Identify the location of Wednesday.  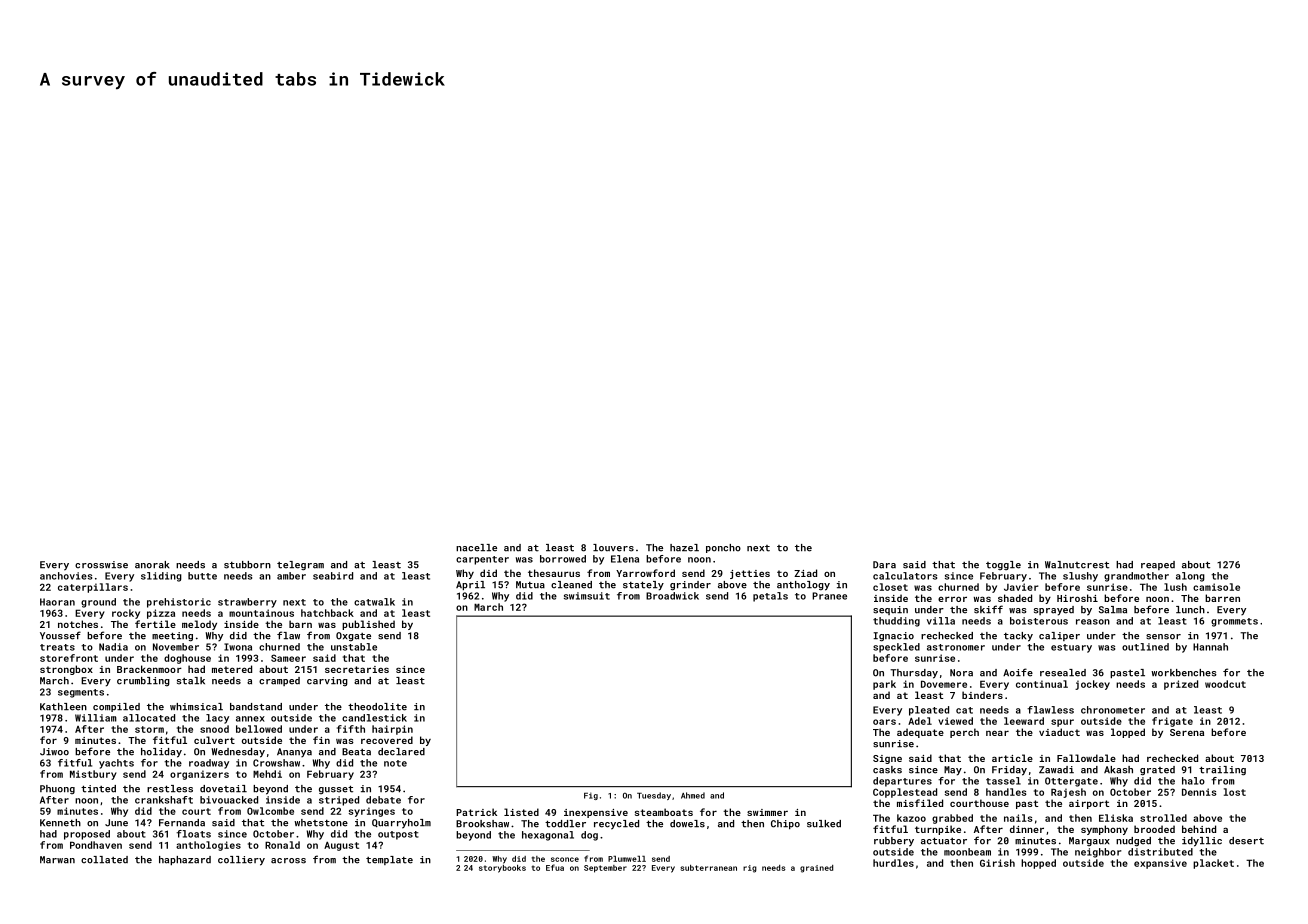
(238, 753).
